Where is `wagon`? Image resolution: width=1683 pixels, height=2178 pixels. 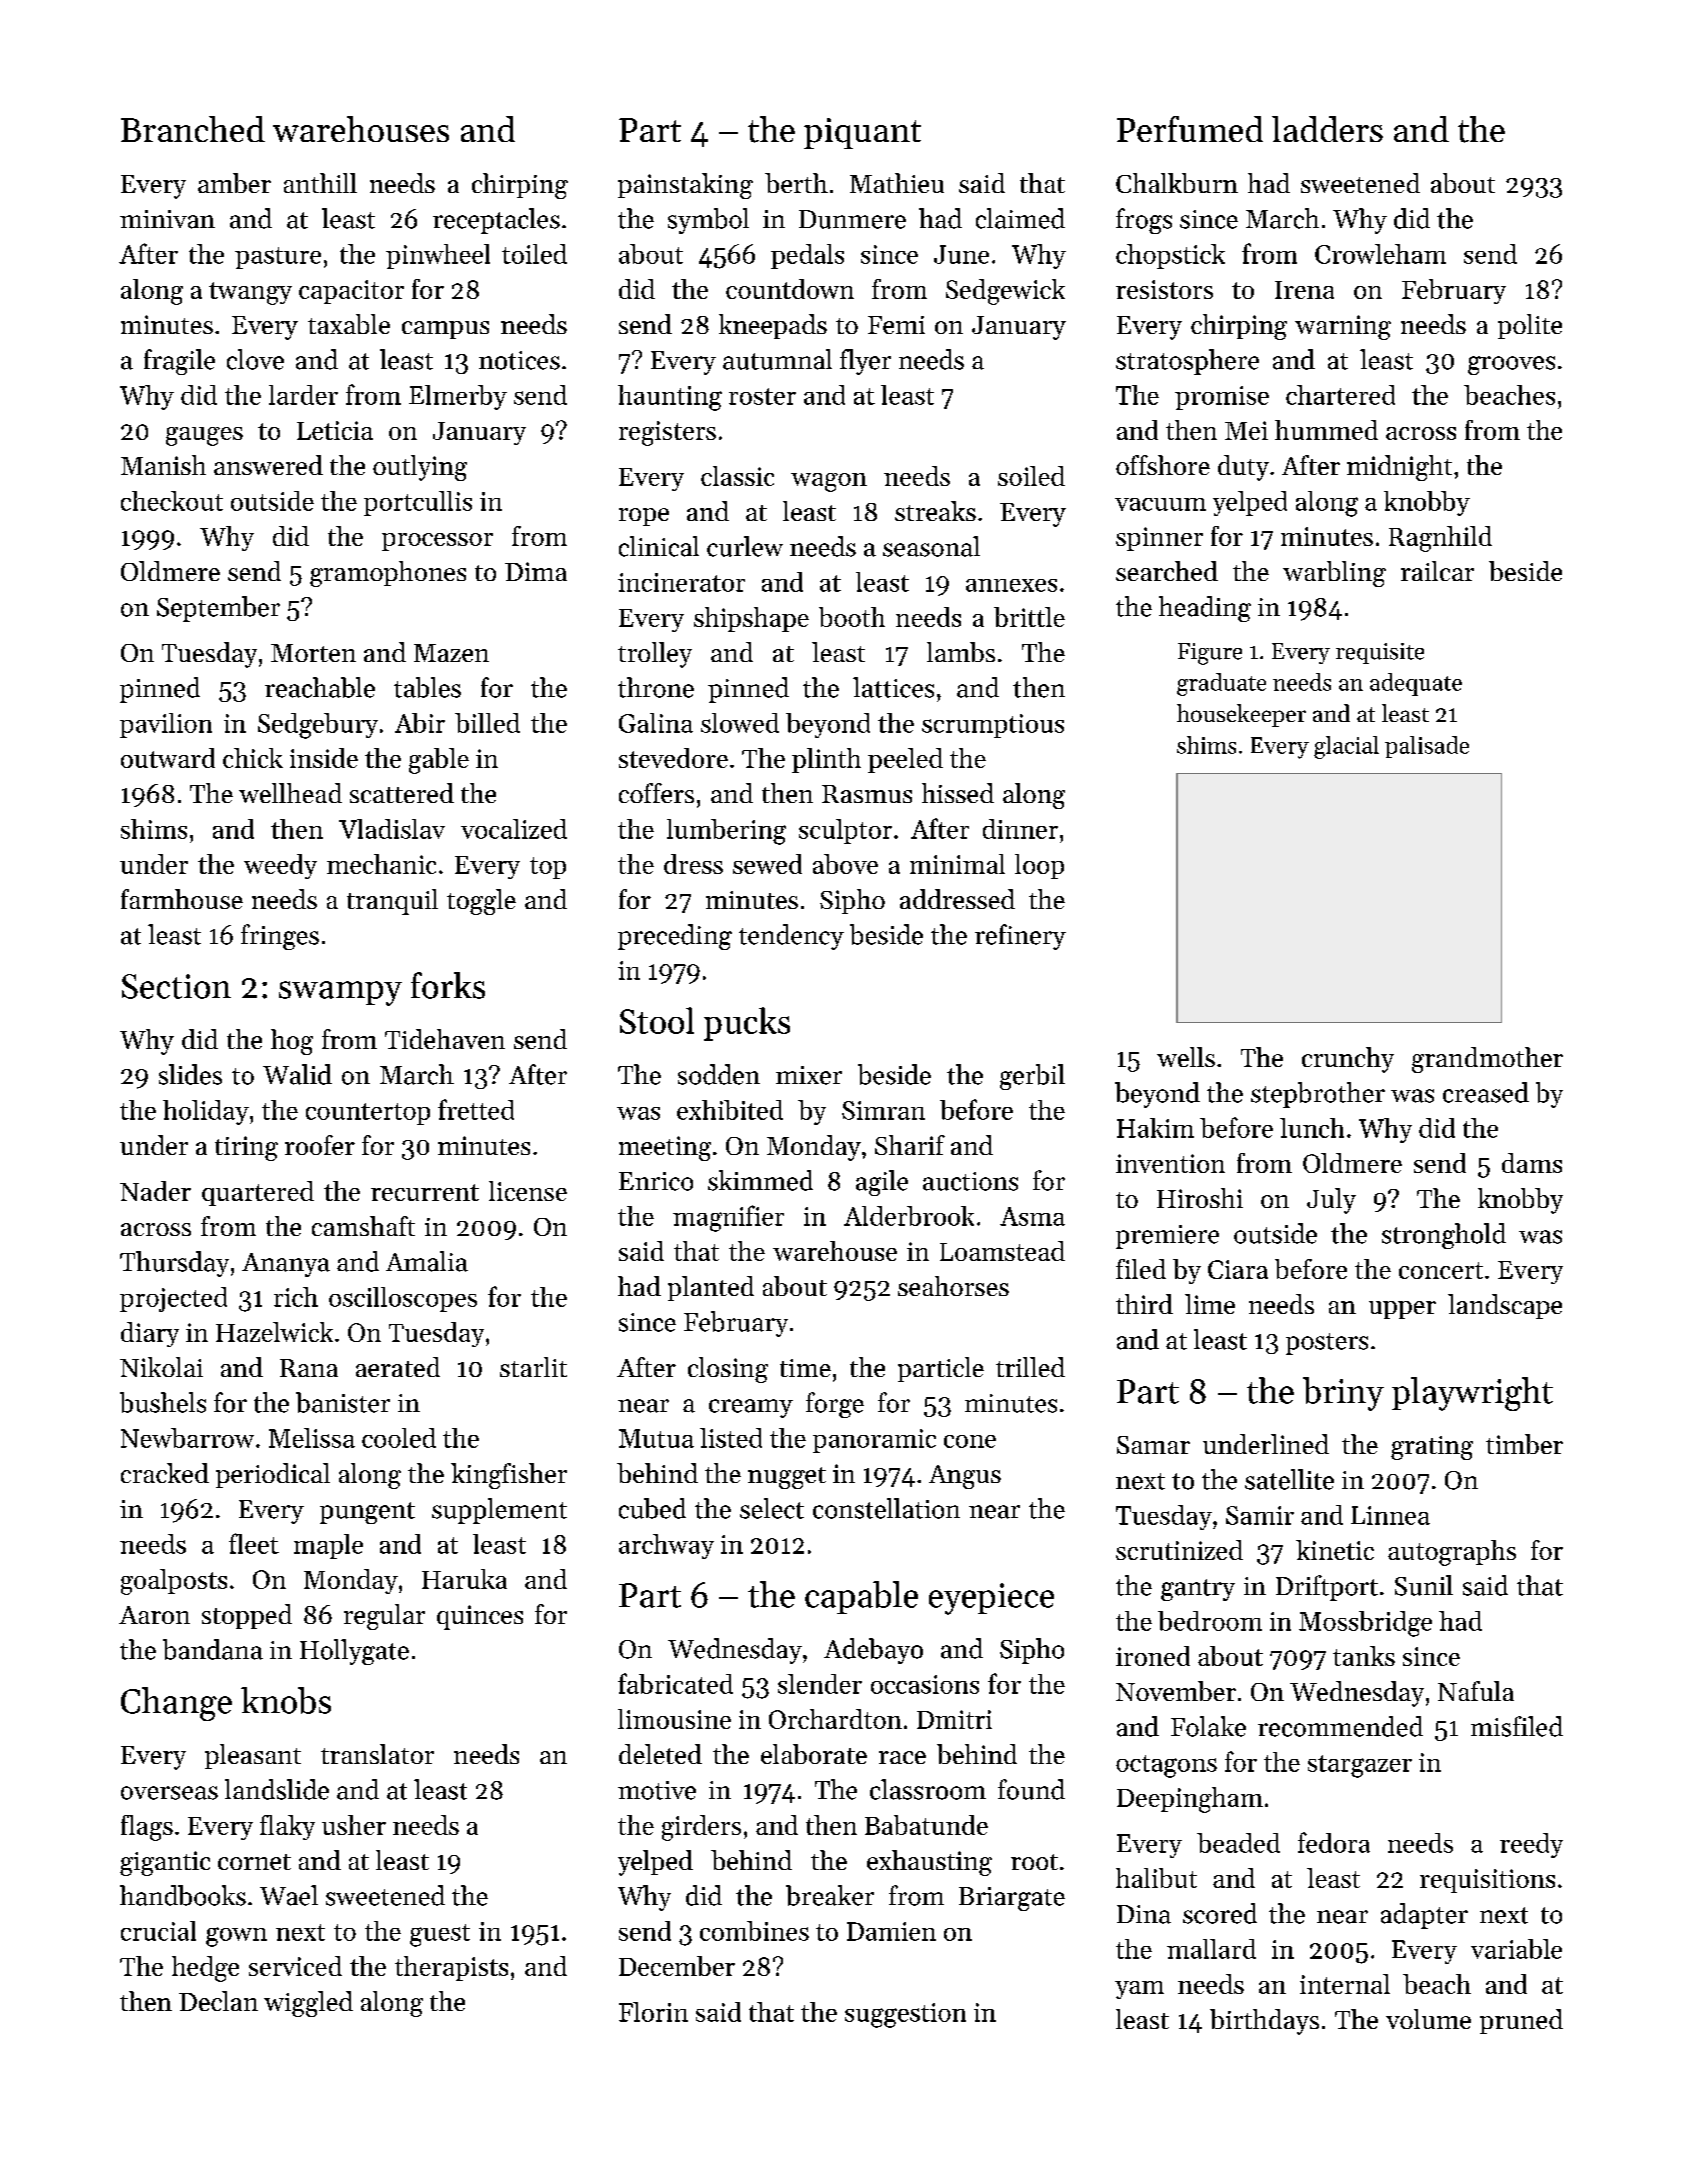 wagon is located at coordinates (829, 482).
